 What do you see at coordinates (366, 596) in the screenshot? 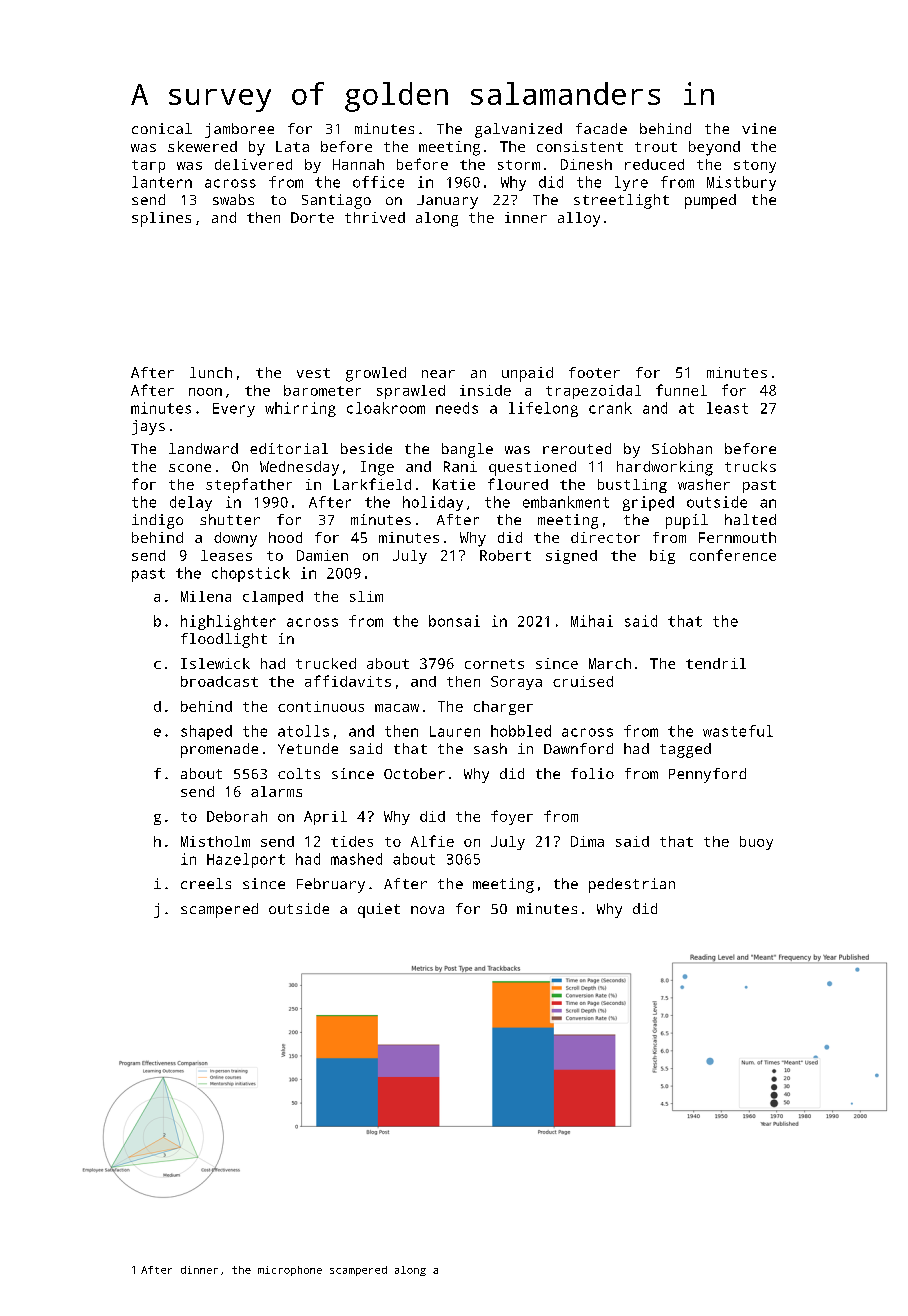
I see `slim` at bounding box center [366, 596].
